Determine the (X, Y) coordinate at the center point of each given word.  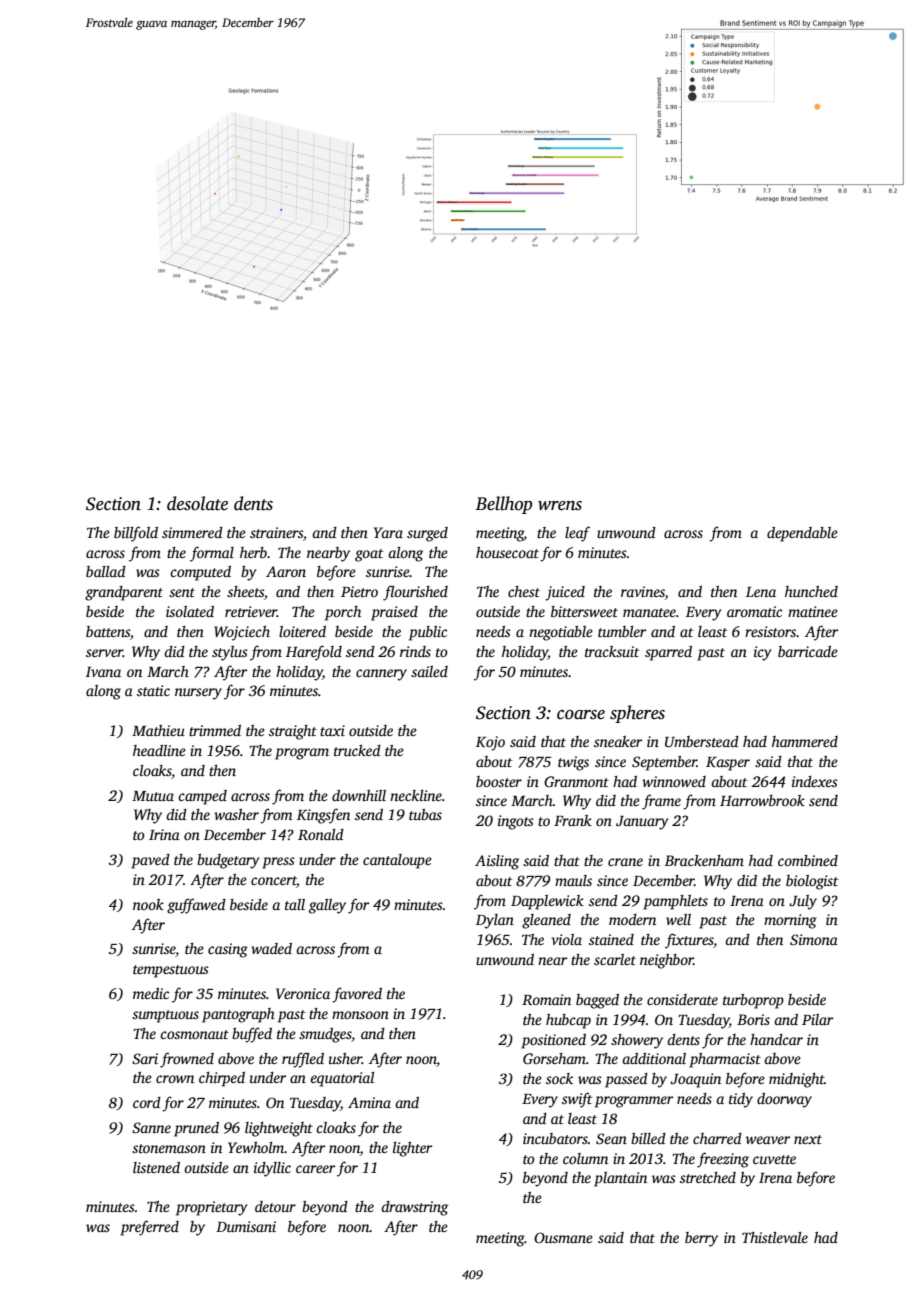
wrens (560, 506)
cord (147, 1102)
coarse (581, 715)
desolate (197, 503)
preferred (149, 1228)
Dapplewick (547, 902)
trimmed (215, 730)
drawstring (414, 1208)
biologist (812, 882)
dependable (802, 534)
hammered (805, 741)
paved (150, 861)
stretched (708, 1177)
